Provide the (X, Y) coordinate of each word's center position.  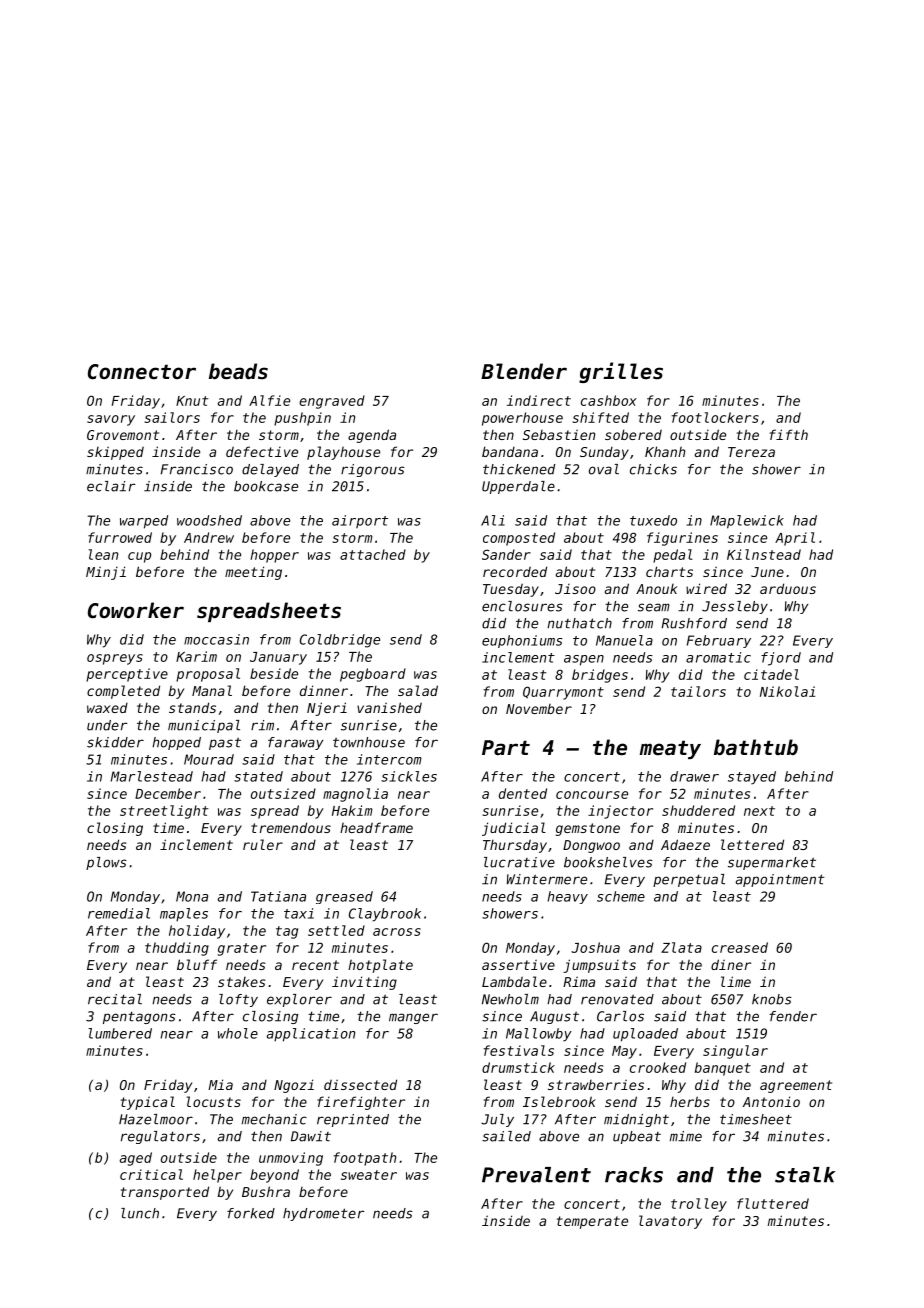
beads (238, 371)
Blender (524, 371)
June (767, 572)
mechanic (274, 1119)
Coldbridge (340, 641)
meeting (253, 573)
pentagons (139, 1017)
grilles (621, 372)
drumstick (518, 1067)
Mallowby (539, 1035)
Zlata (681, 947)
